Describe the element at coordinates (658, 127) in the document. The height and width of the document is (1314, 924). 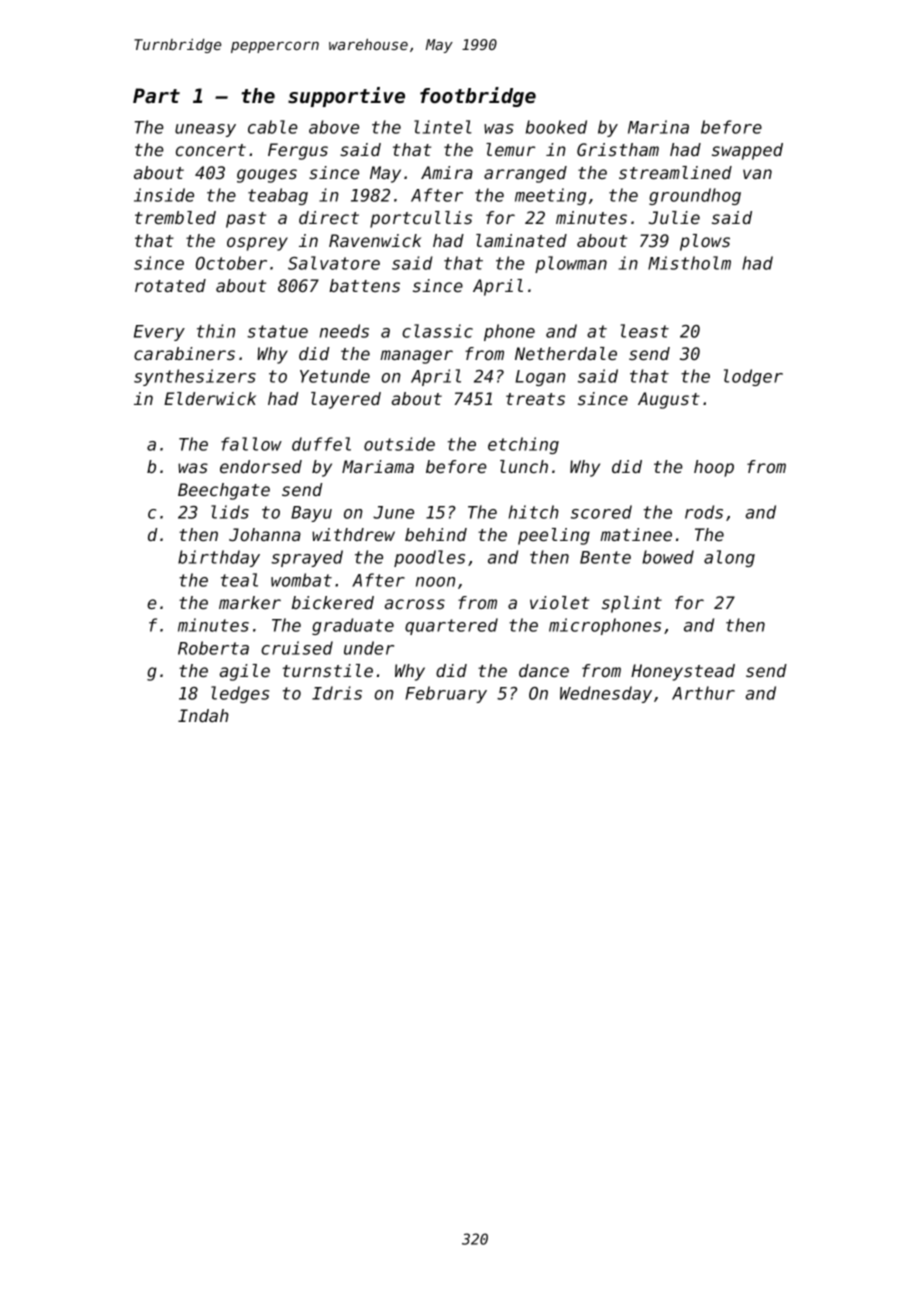
I see `Marina` at that location.
